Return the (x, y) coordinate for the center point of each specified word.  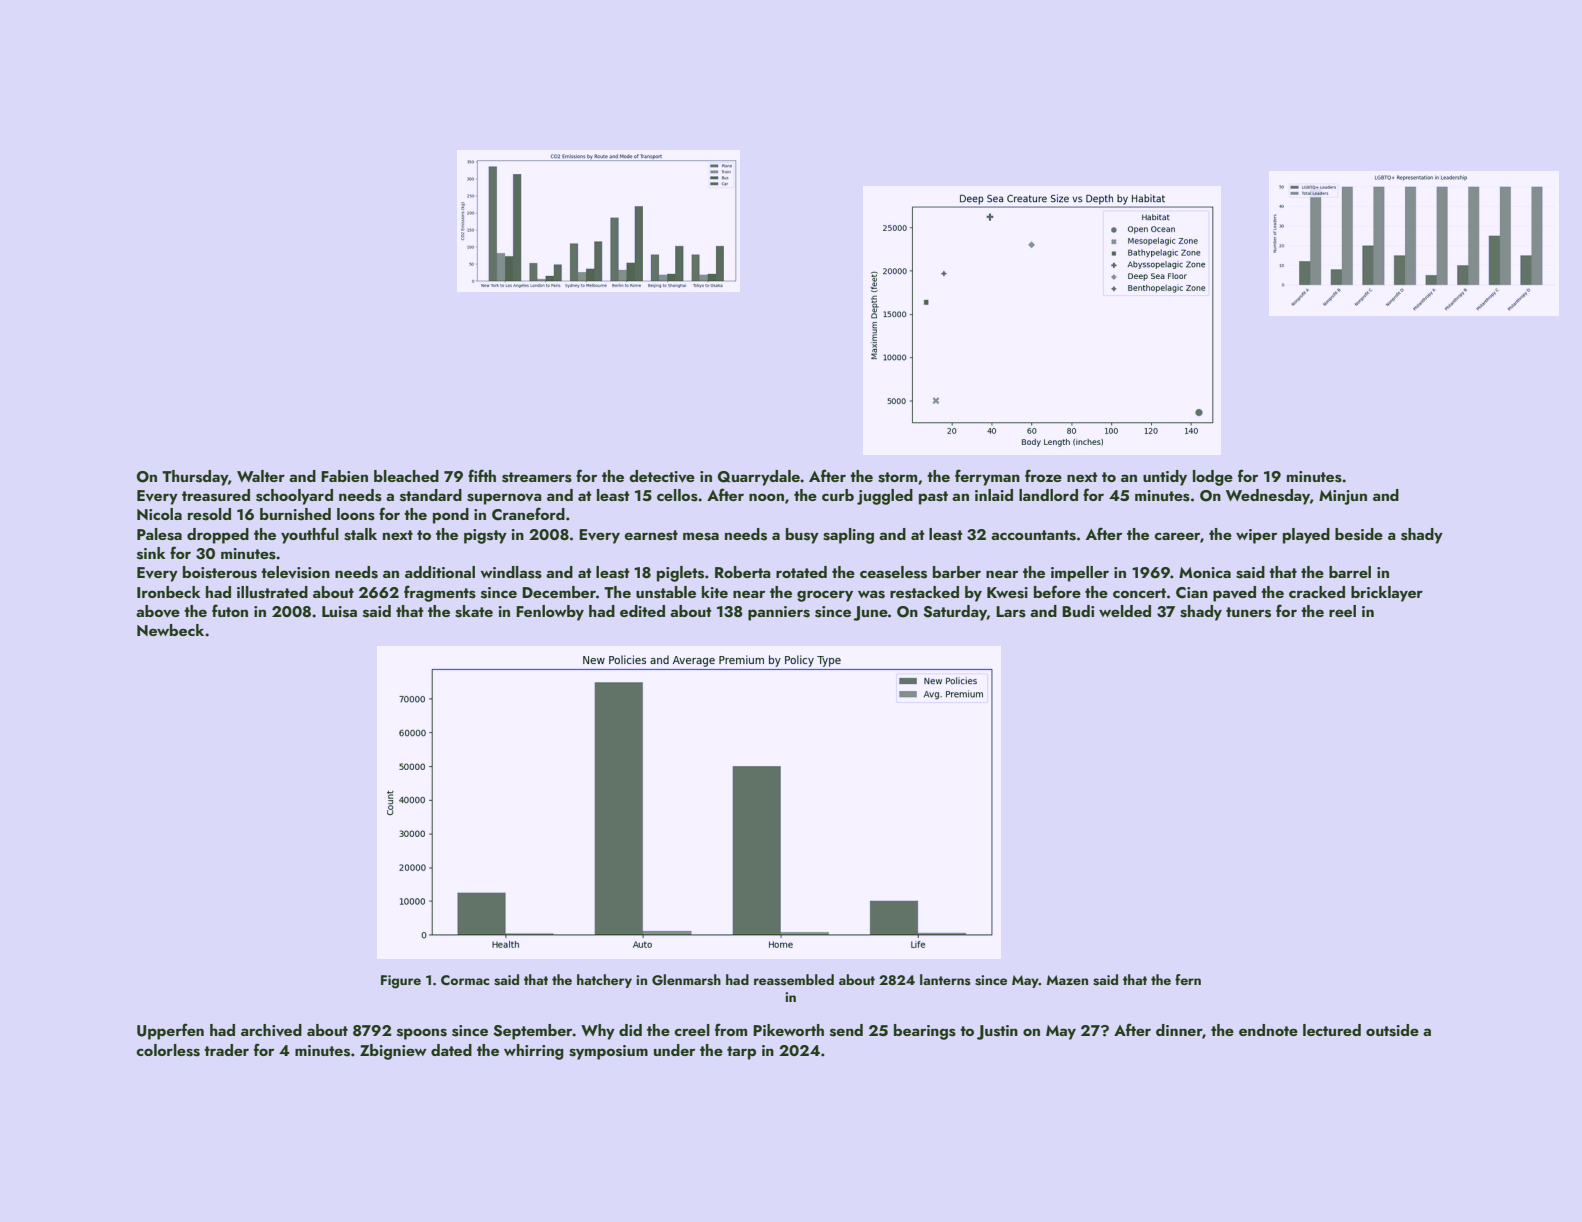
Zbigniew (393, 1052)
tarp (741, 1053)
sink (151, 553)
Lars (1011, 612)
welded (1125, 611)
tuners (1248, 612)
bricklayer (1387, 594)
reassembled (794, 980)
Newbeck (170, 630)
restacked (924, 592)
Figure (401, 982)
